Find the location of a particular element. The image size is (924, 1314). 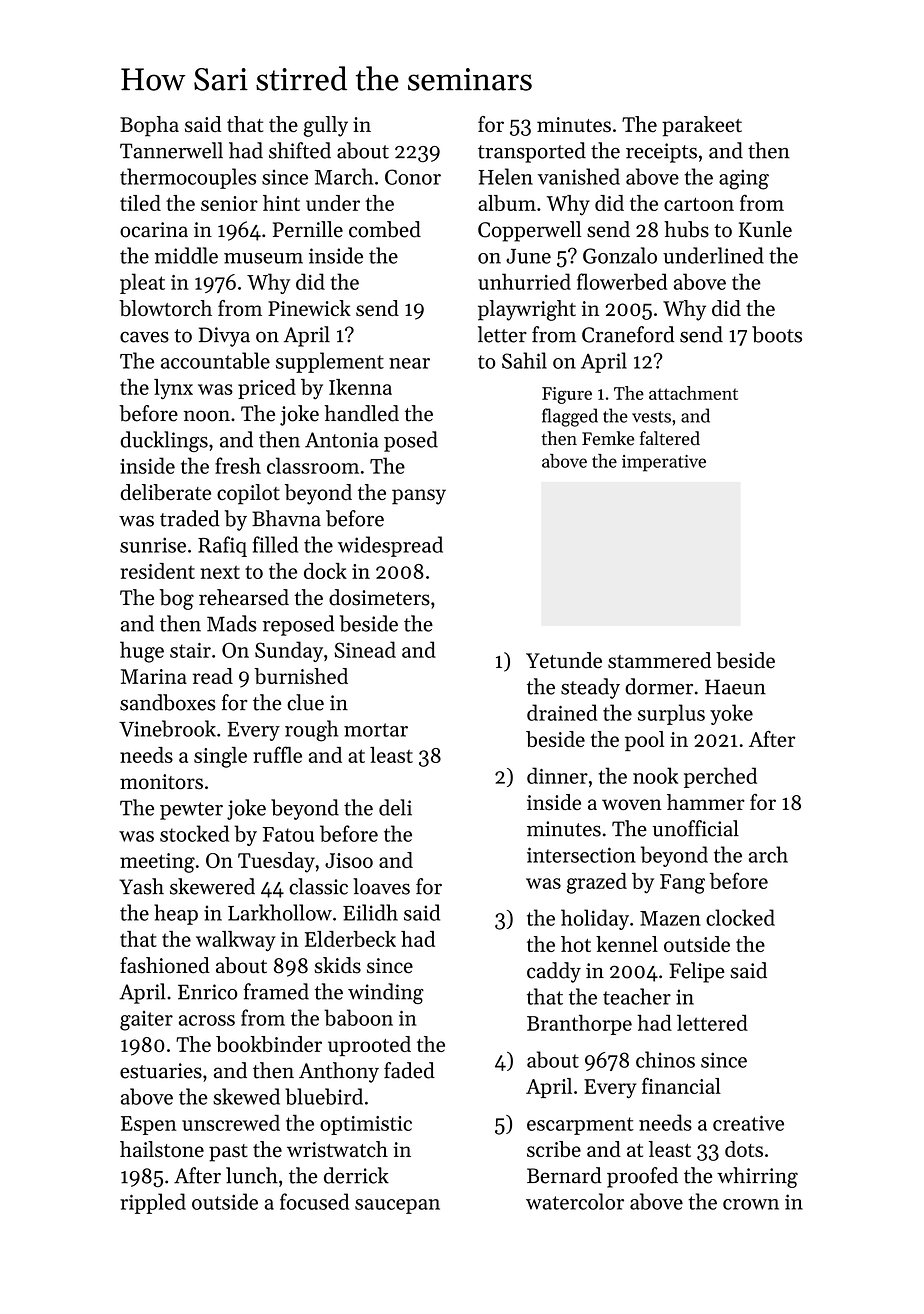

estuaries is located at coordinates (161, 1071).
